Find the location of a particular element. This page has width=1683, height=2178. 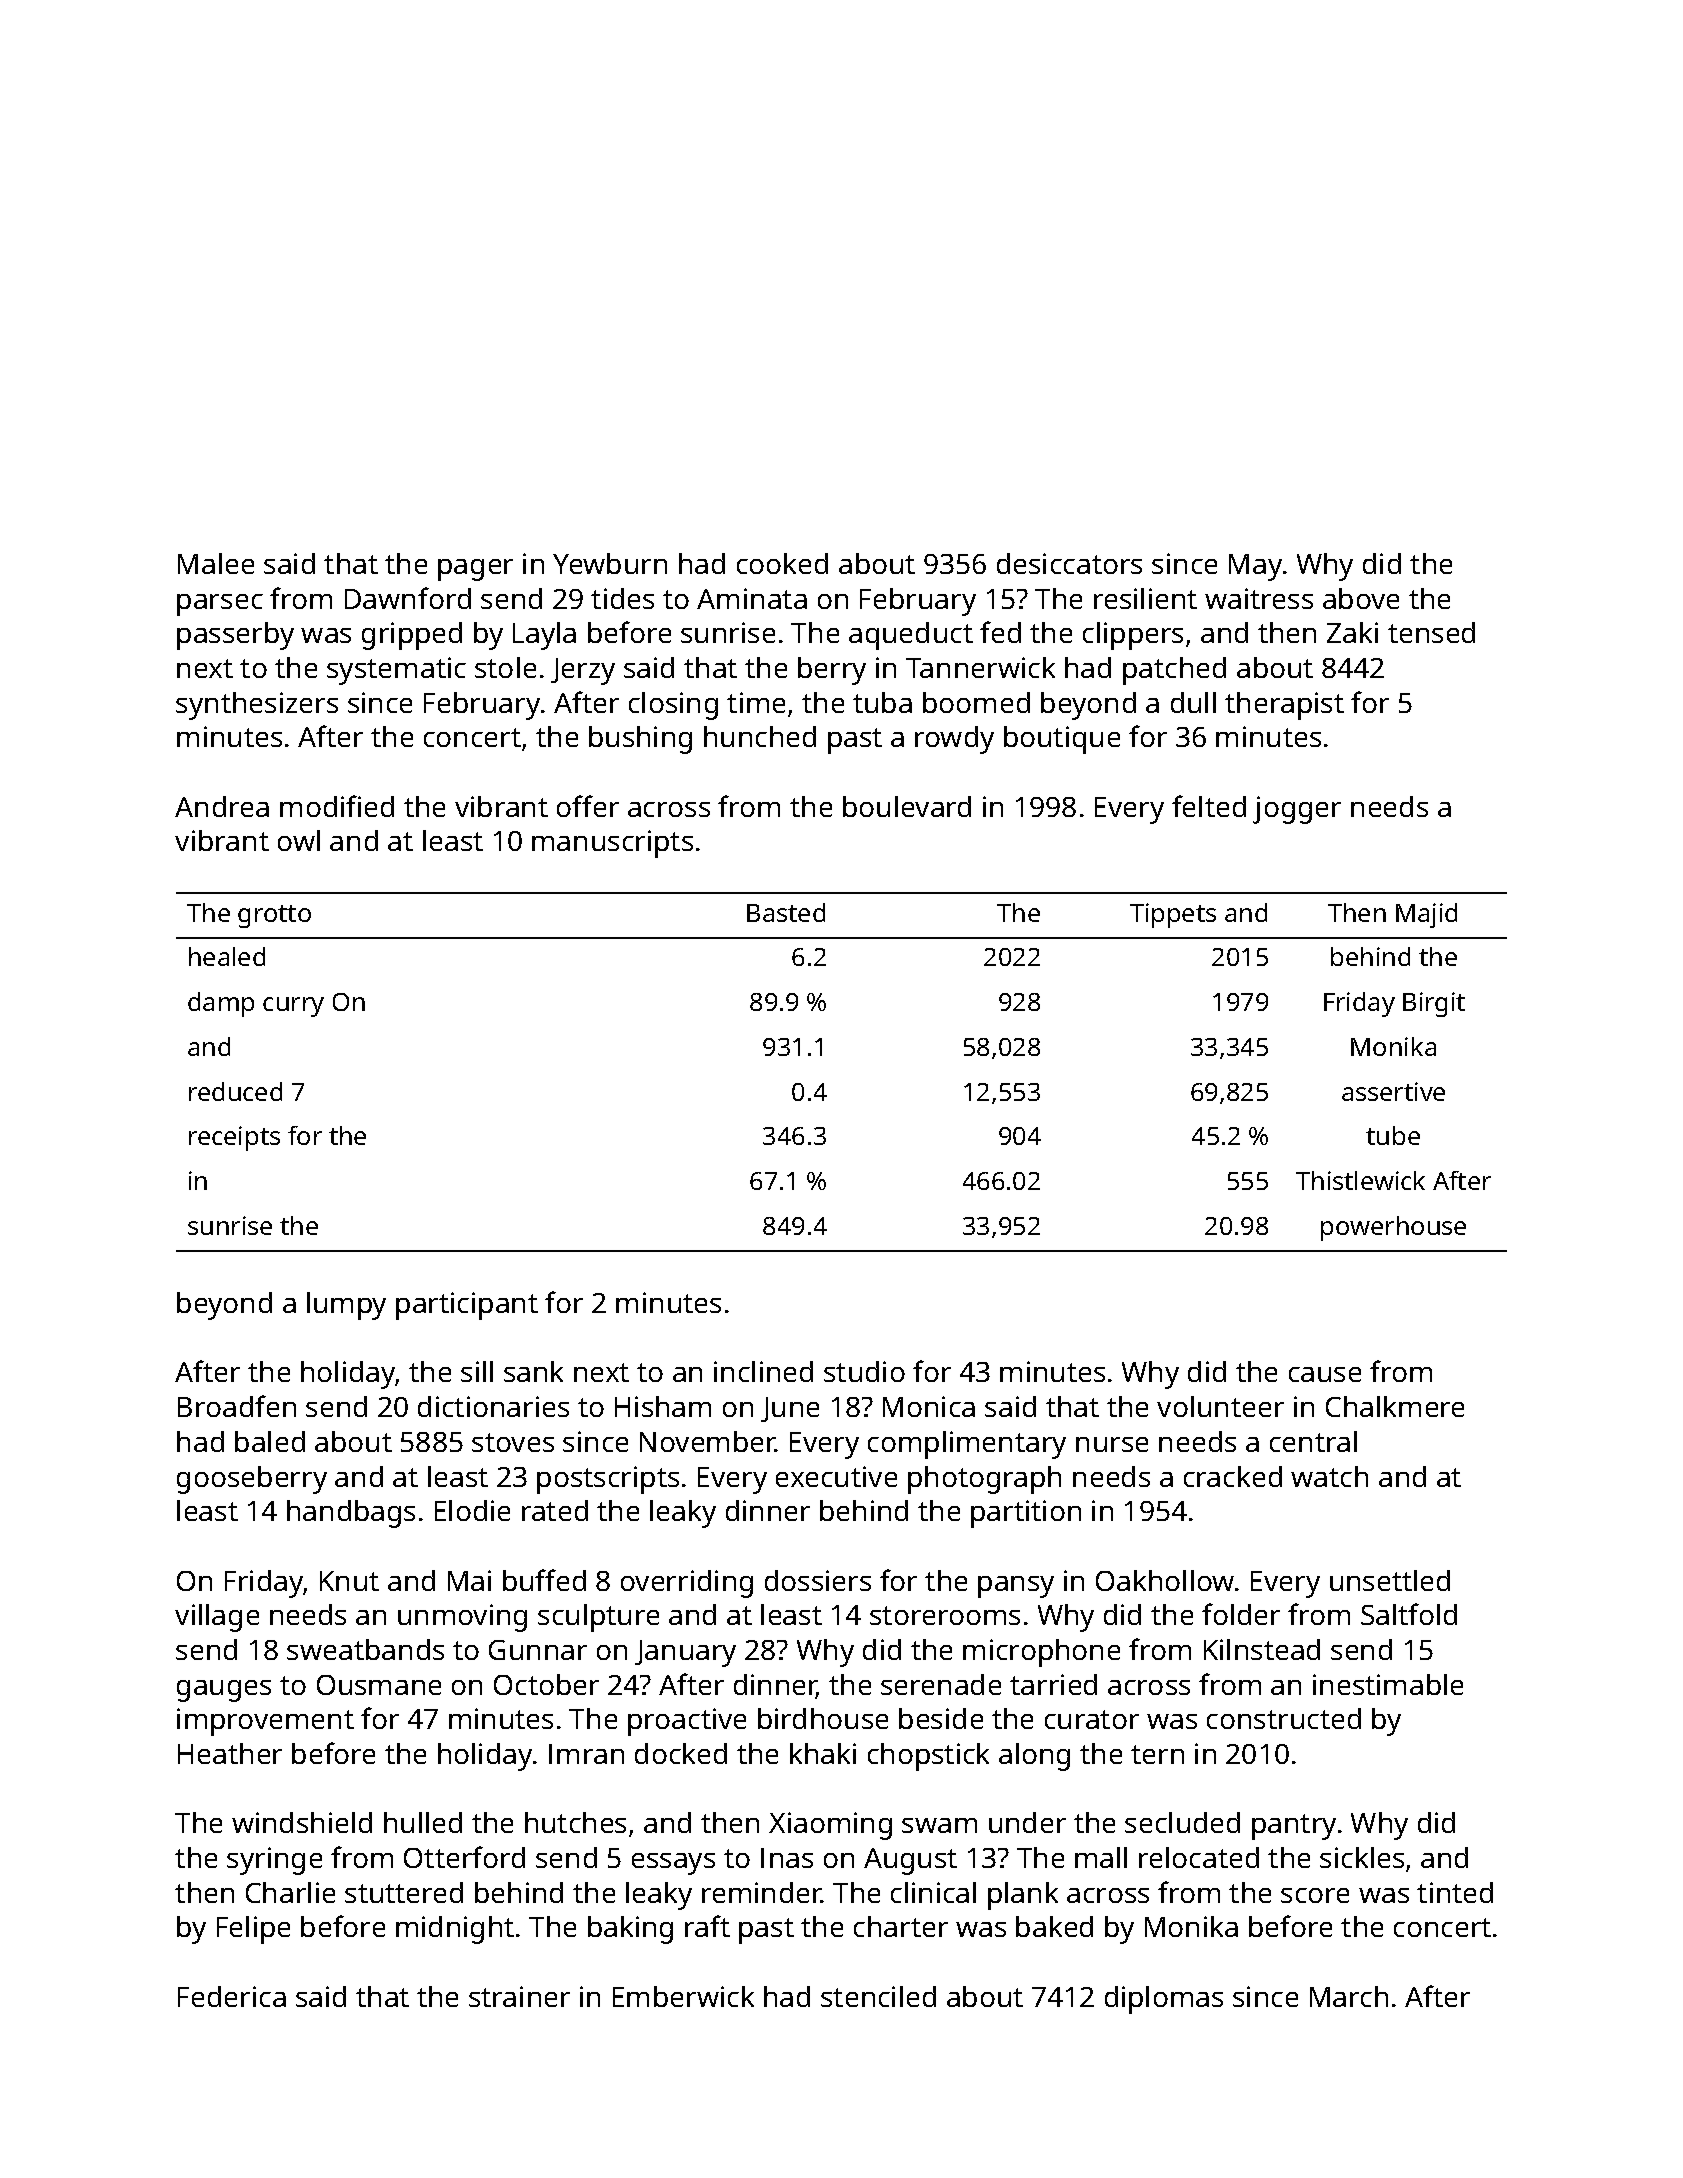

Basted is located at coordinates (786, 912).
